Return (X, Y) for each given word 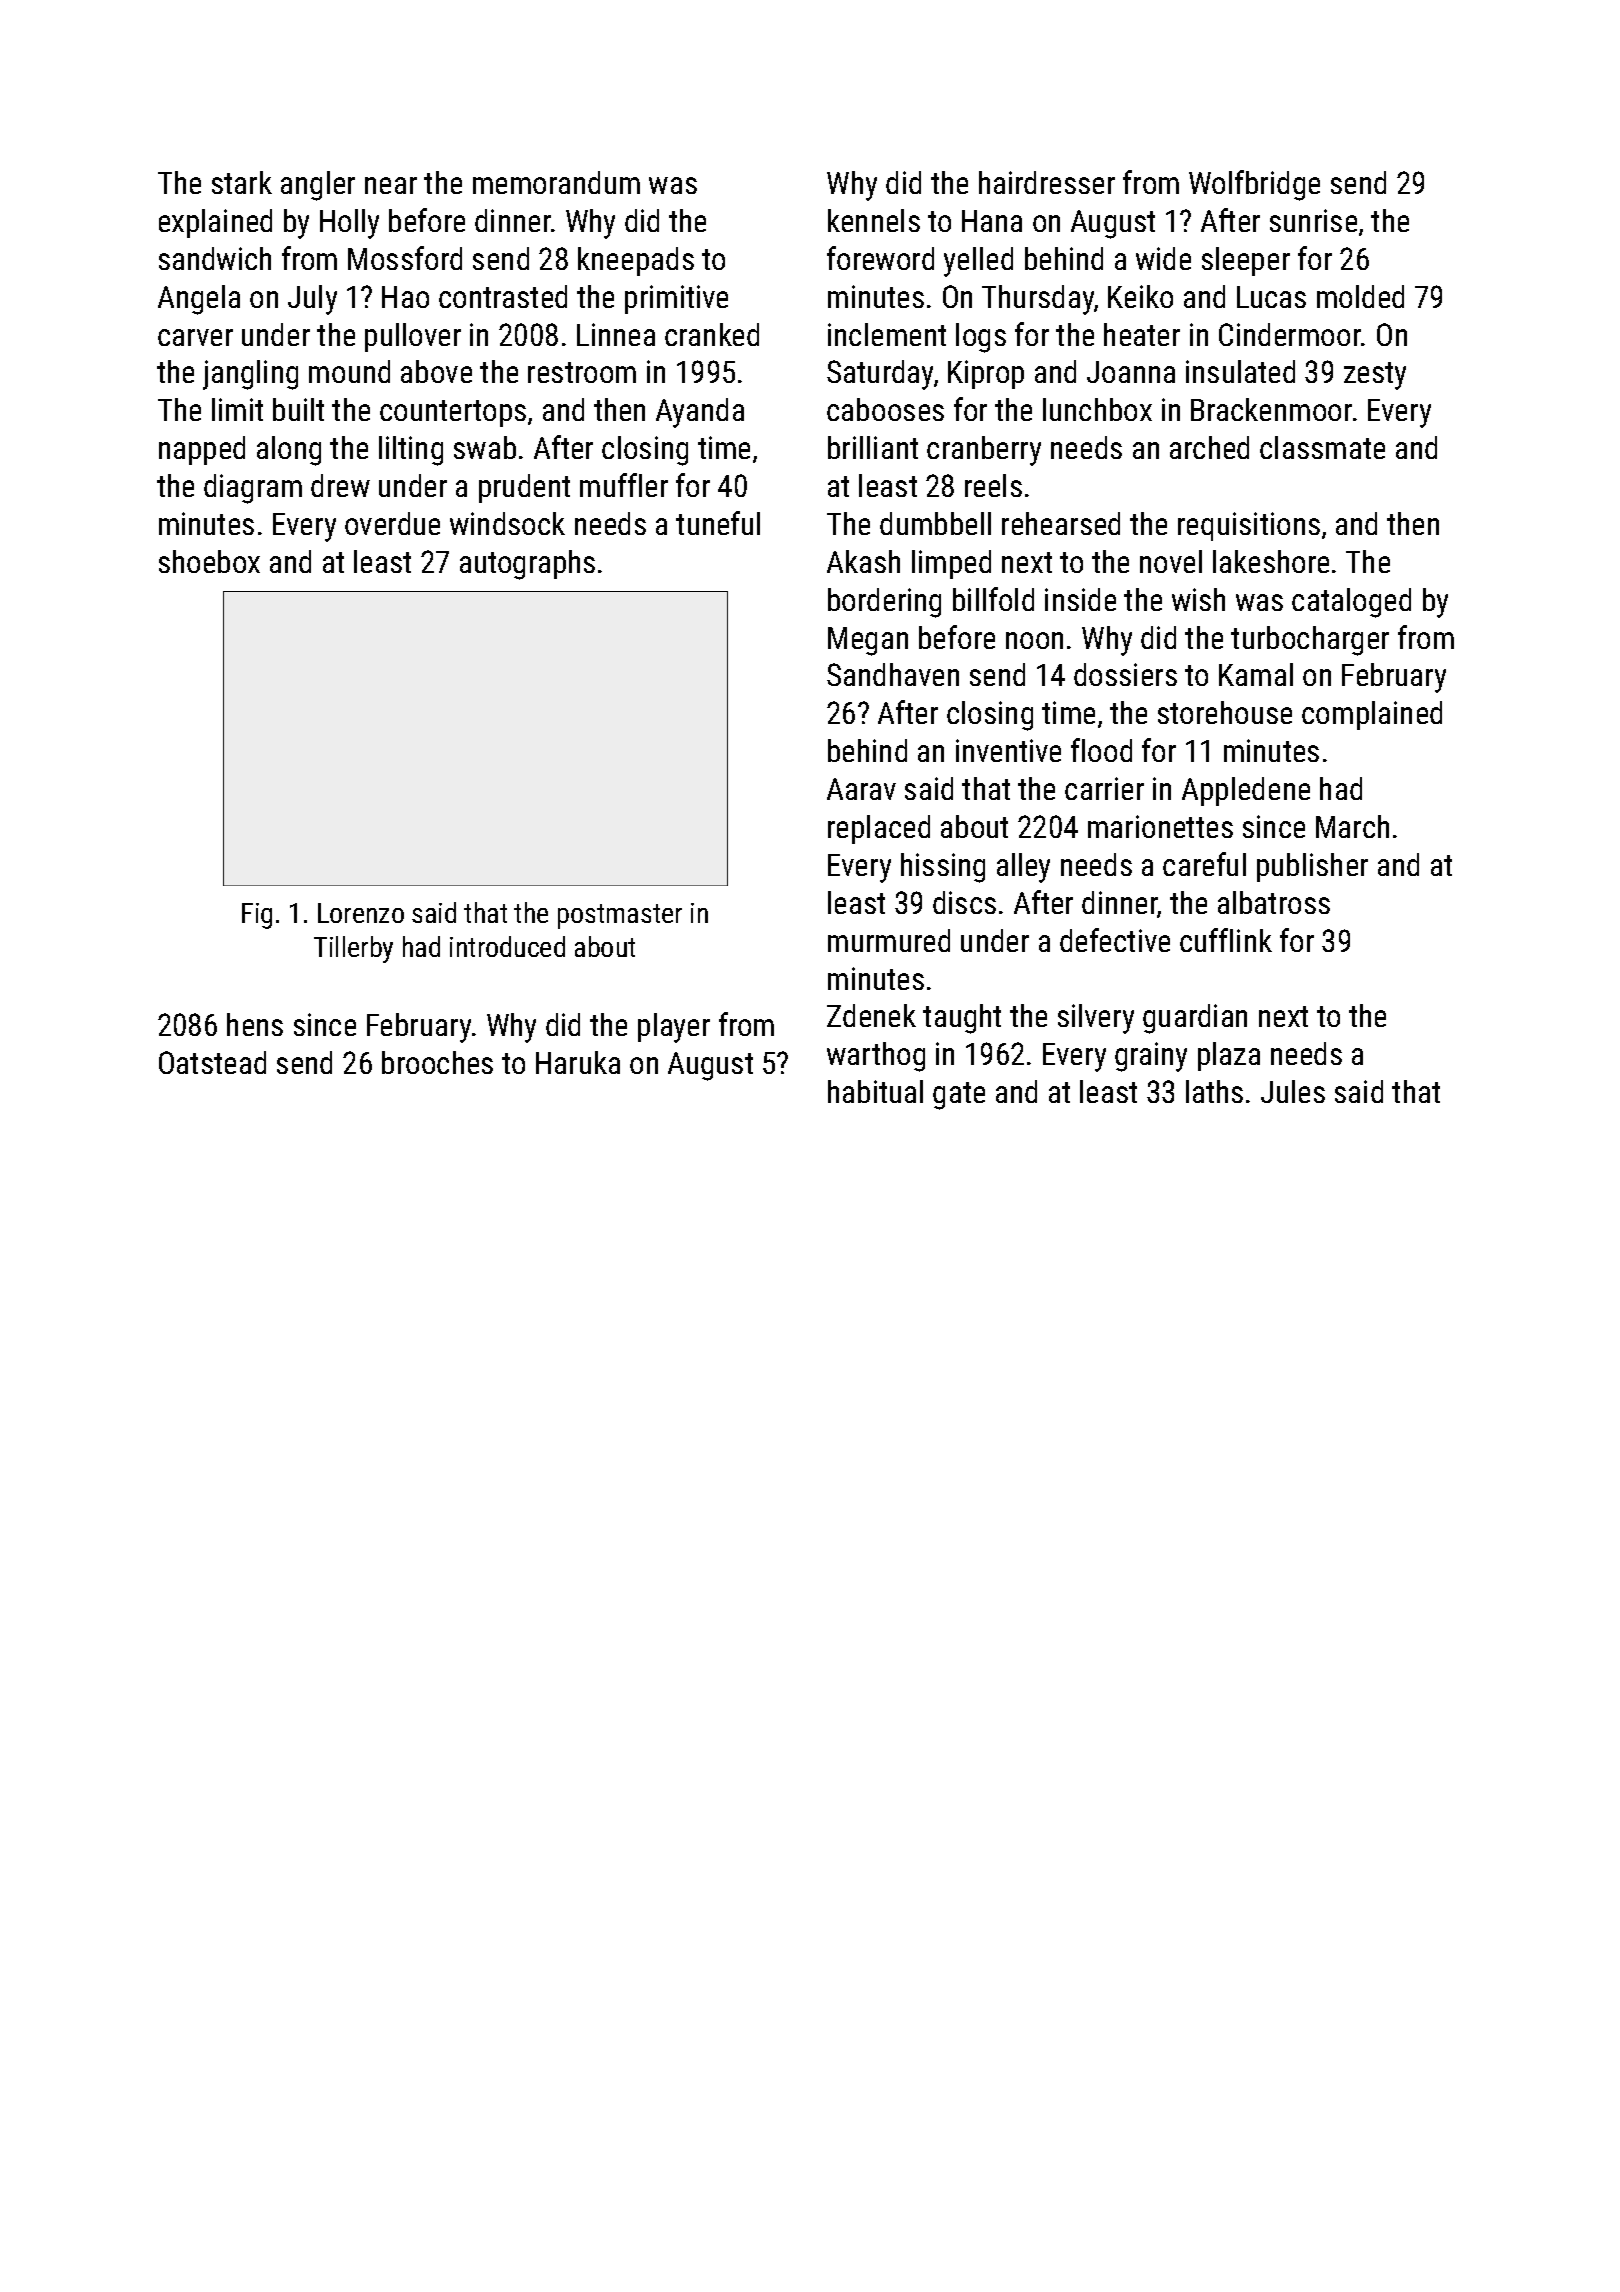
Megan (868, 641)
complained (1372, 715)
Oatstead (212, 1062)
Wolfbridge (1254, 185)
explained (215, 223)
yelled (978, 262)
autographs (527, 565)
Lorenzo (361, 913)
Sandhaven (893, 674)
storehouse (1225, 712)
